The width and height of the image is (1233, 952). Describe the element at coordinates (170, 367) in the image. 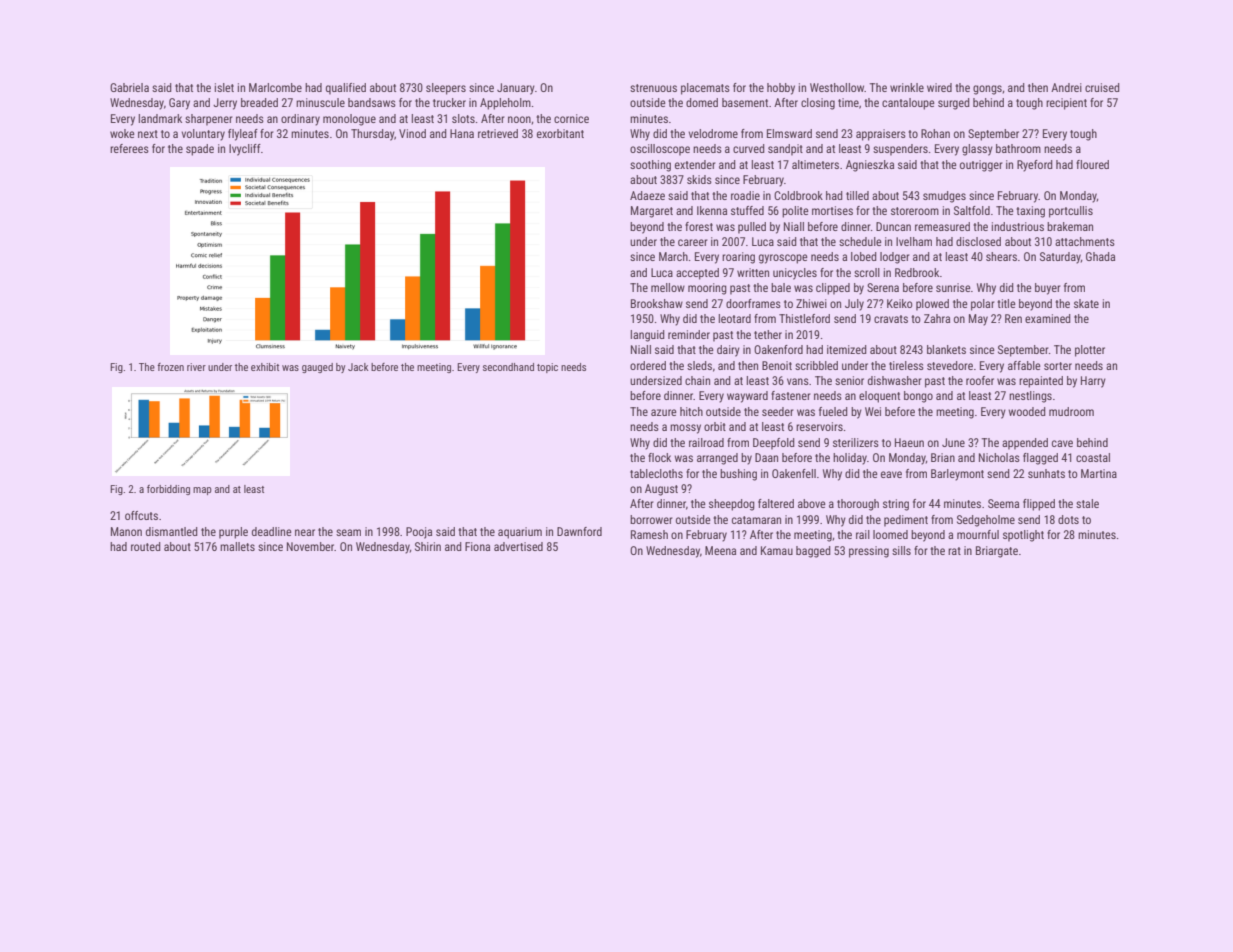

I see `frozen` at that location.
